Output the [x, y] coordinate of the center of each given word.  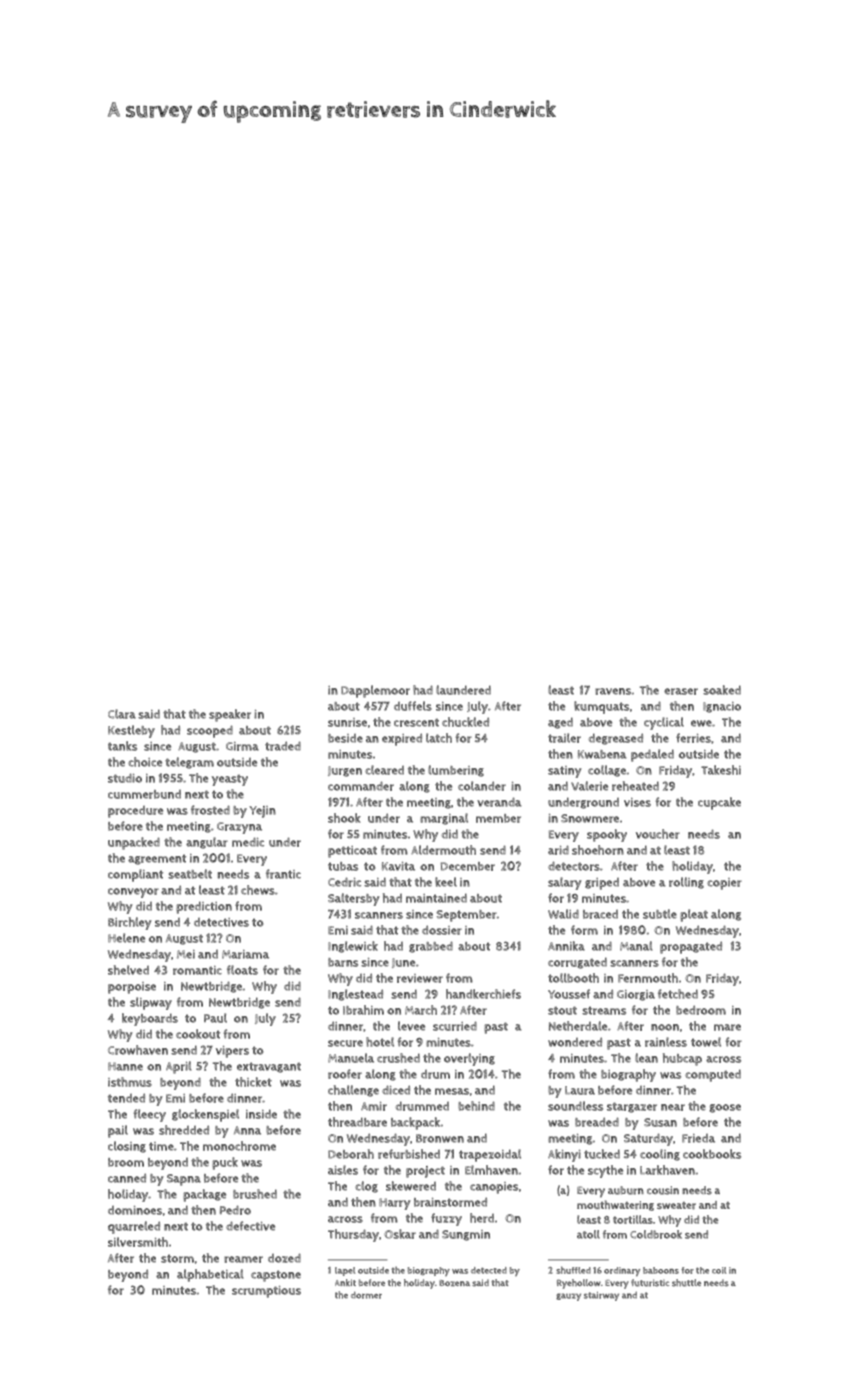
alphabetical [210, 1275]
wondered [575, 1042]
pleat [694, 915]
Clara [122, 714]
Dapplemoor [375, 691]
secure [345, 1043]
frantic [283, 874]
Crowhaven [138, 1050]
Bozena [454, 1283]
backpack [415, 1123]
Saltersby [354, 899]
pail [118, 1131]
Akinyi [564, 1155]
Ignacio [722, 707]
